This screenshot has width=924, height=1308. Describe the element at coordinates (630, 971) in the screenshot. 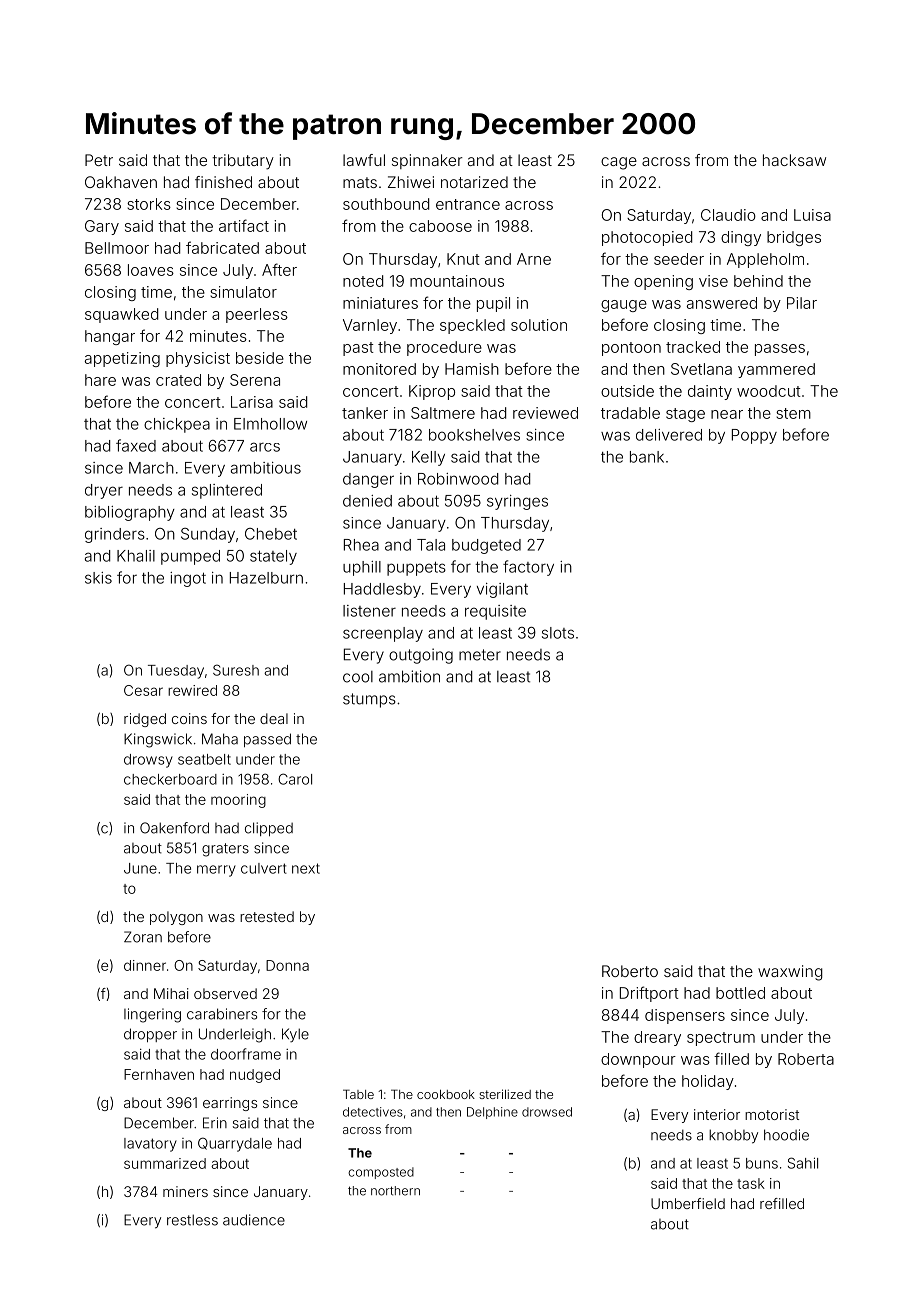

I see `Roberto` at that location.
